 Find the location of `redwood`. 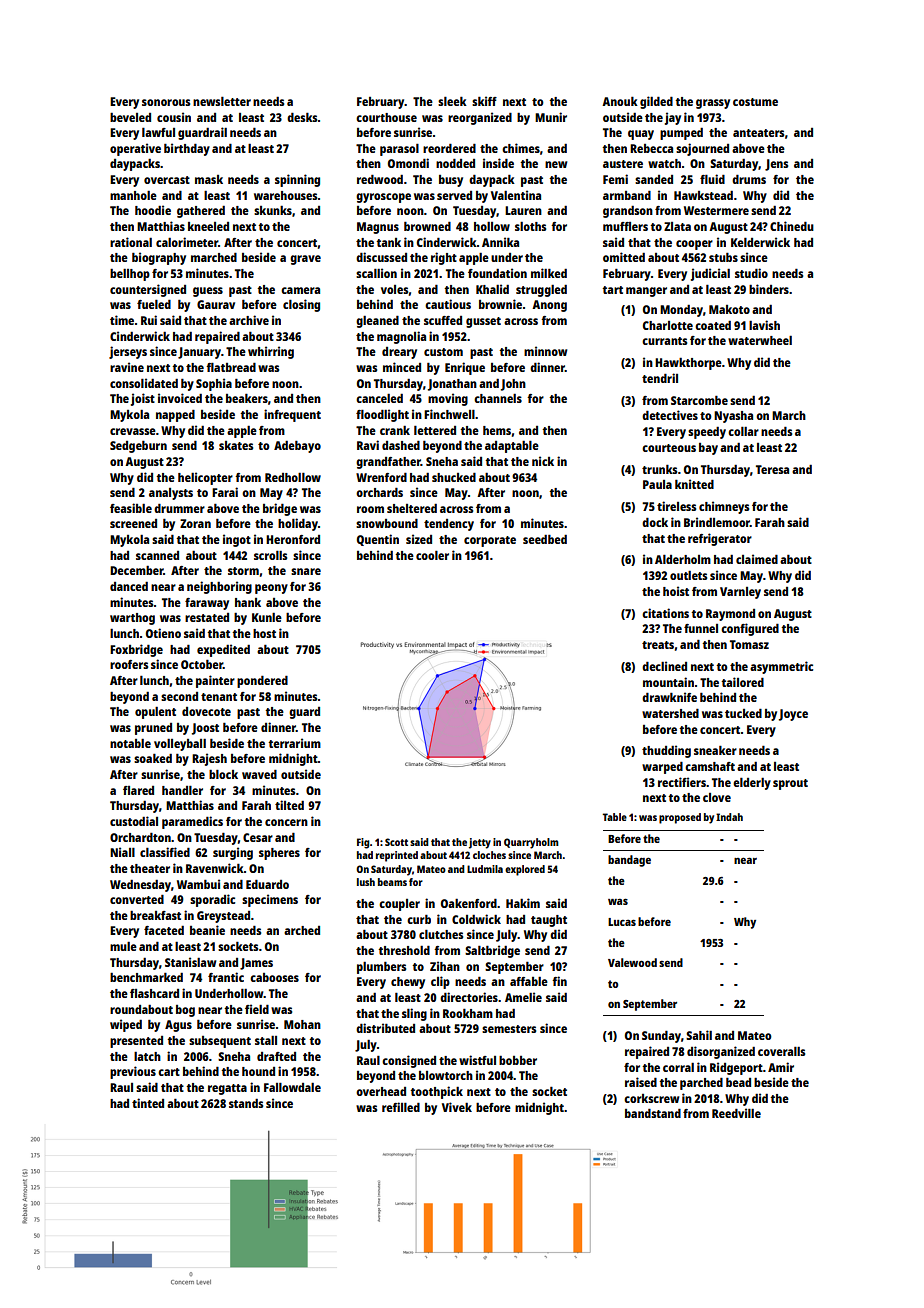

redwood is located at coordinates (380, 179).
